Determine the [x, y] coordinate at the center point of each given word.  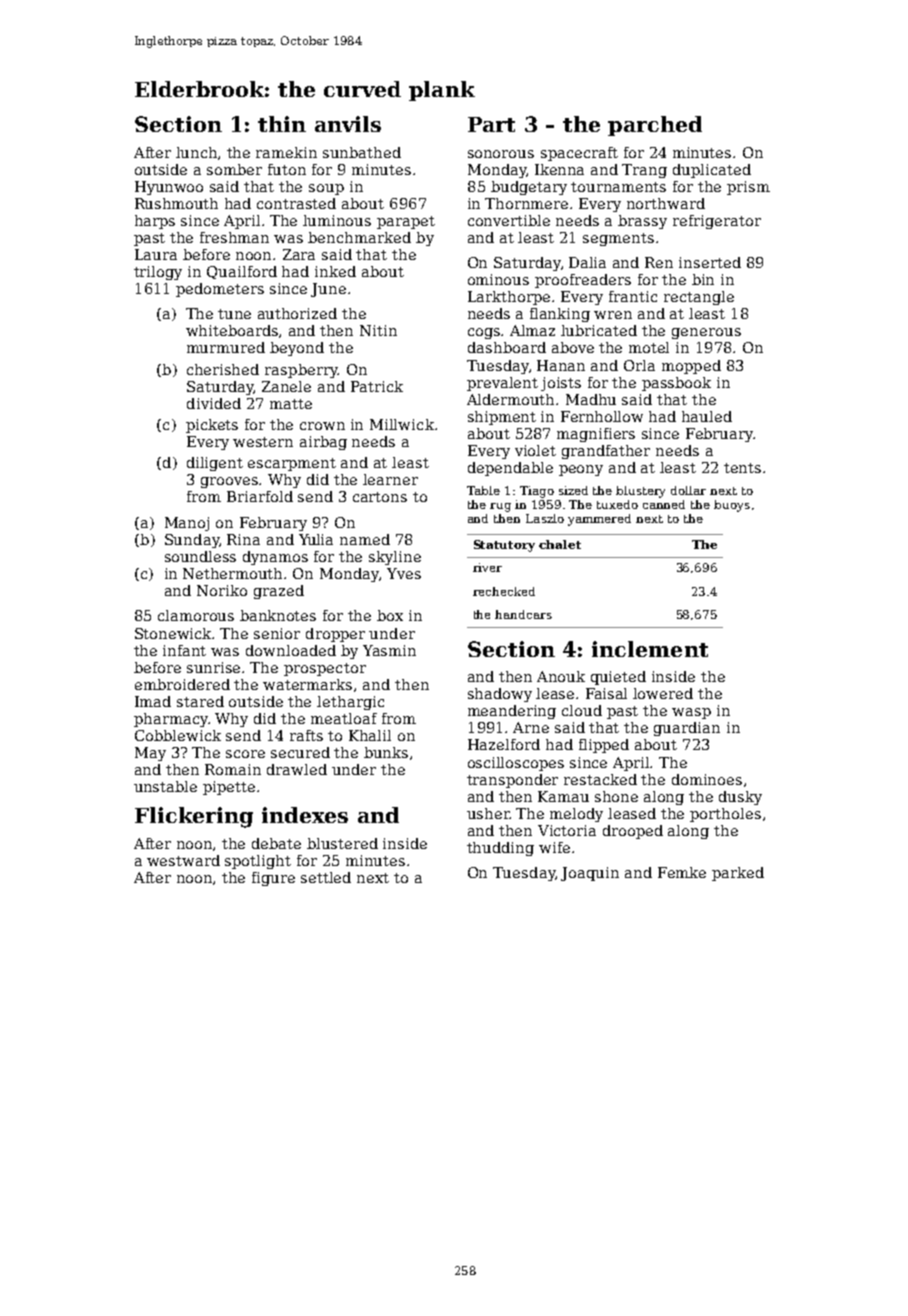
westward [183, 860]
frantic [633, 296]
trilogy [158, 273]
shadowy [500, 695]
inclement [650, 649]
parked [738, 874]
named [365, 539]
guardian [687, 729]
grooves [230, 482]
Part [491, 124]
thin [282, 124]
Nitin [378, 330]
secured [300, 752]
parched [655, 126]
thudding [500, 849]
